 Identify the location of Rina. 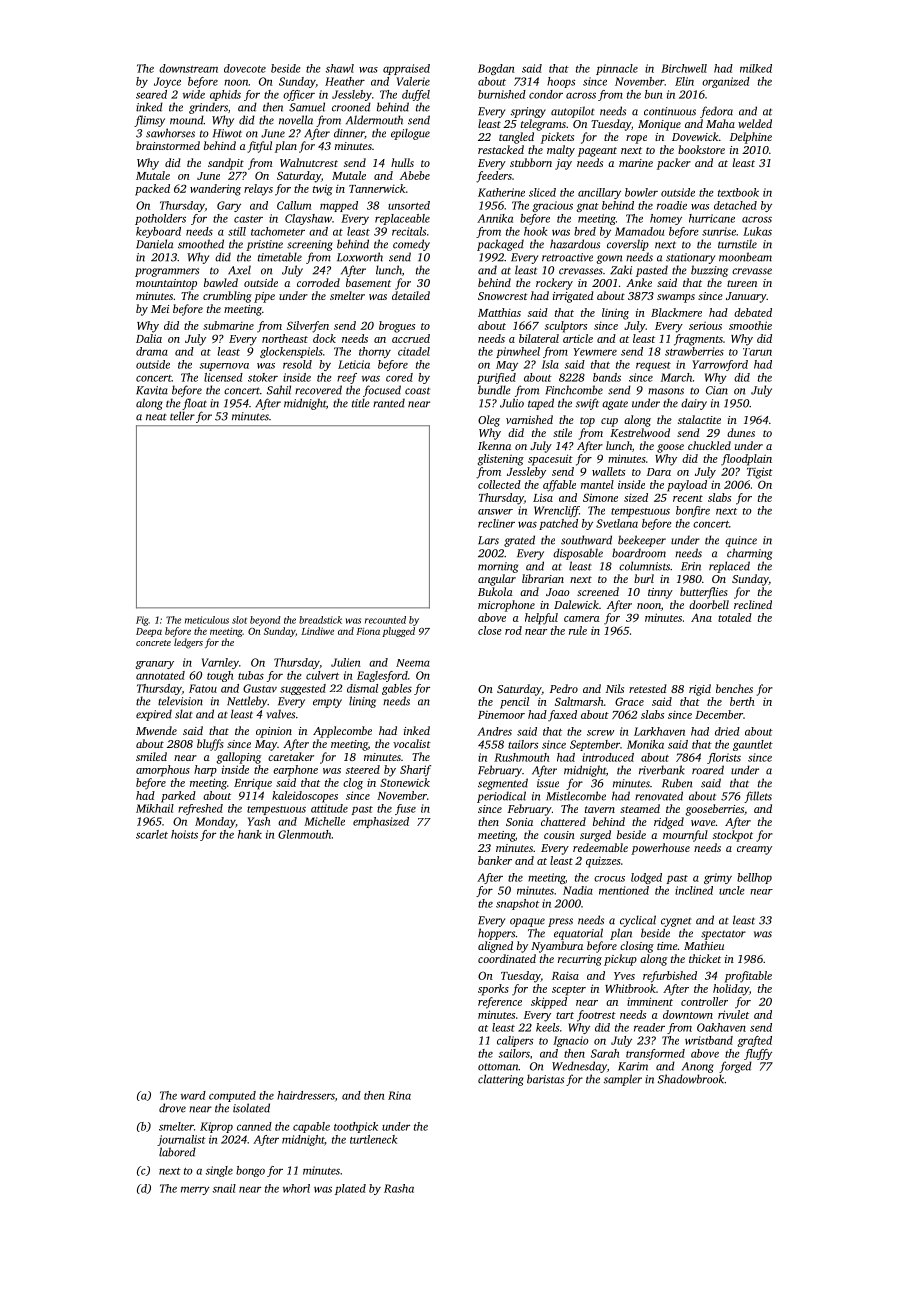
(399, 1095).
